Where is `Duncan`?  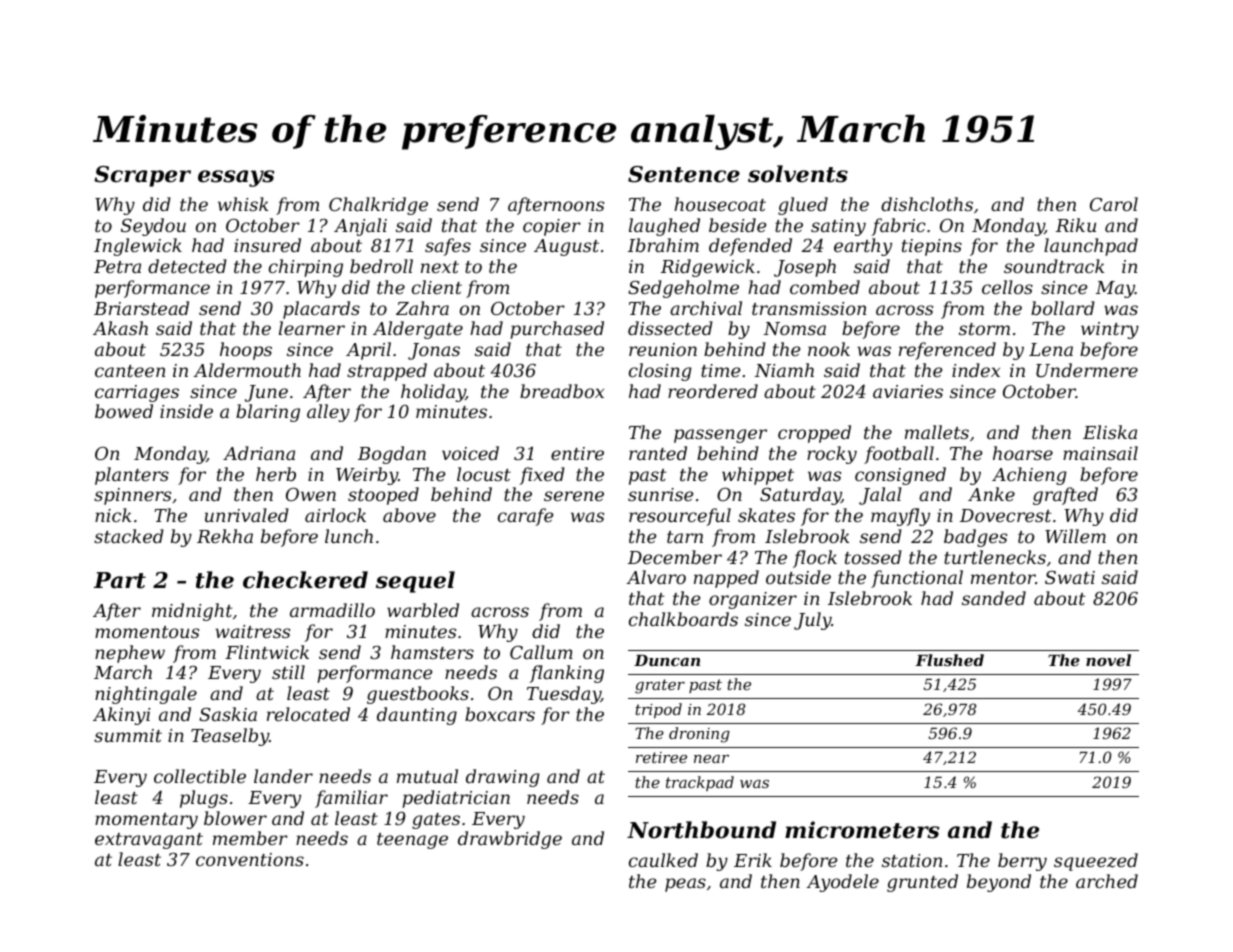 Duncan is located at coordinates (667, 660).
